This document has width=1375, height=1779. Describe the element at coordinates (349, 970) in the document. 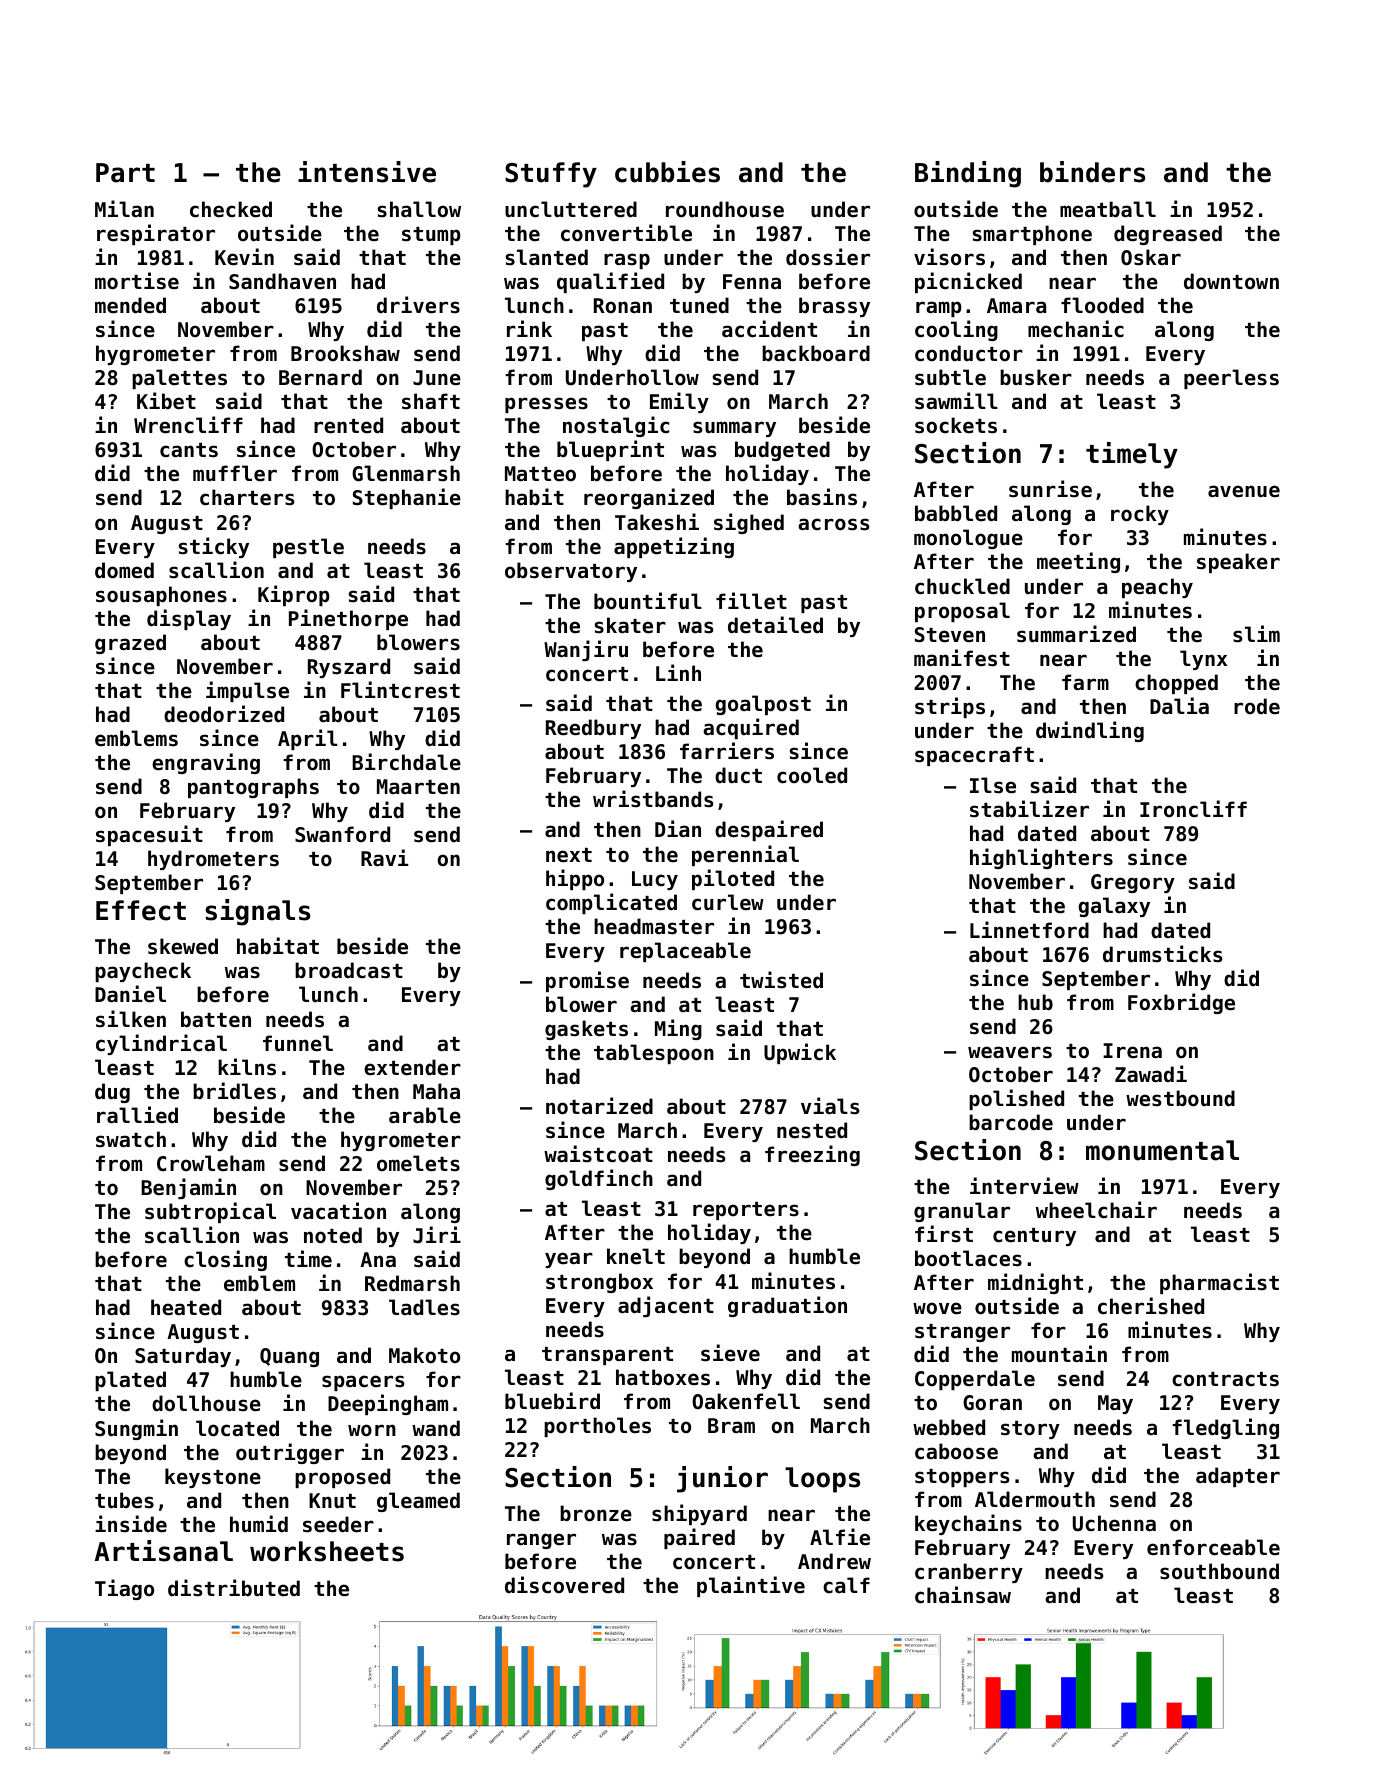

I see `broadcast` at that location.
